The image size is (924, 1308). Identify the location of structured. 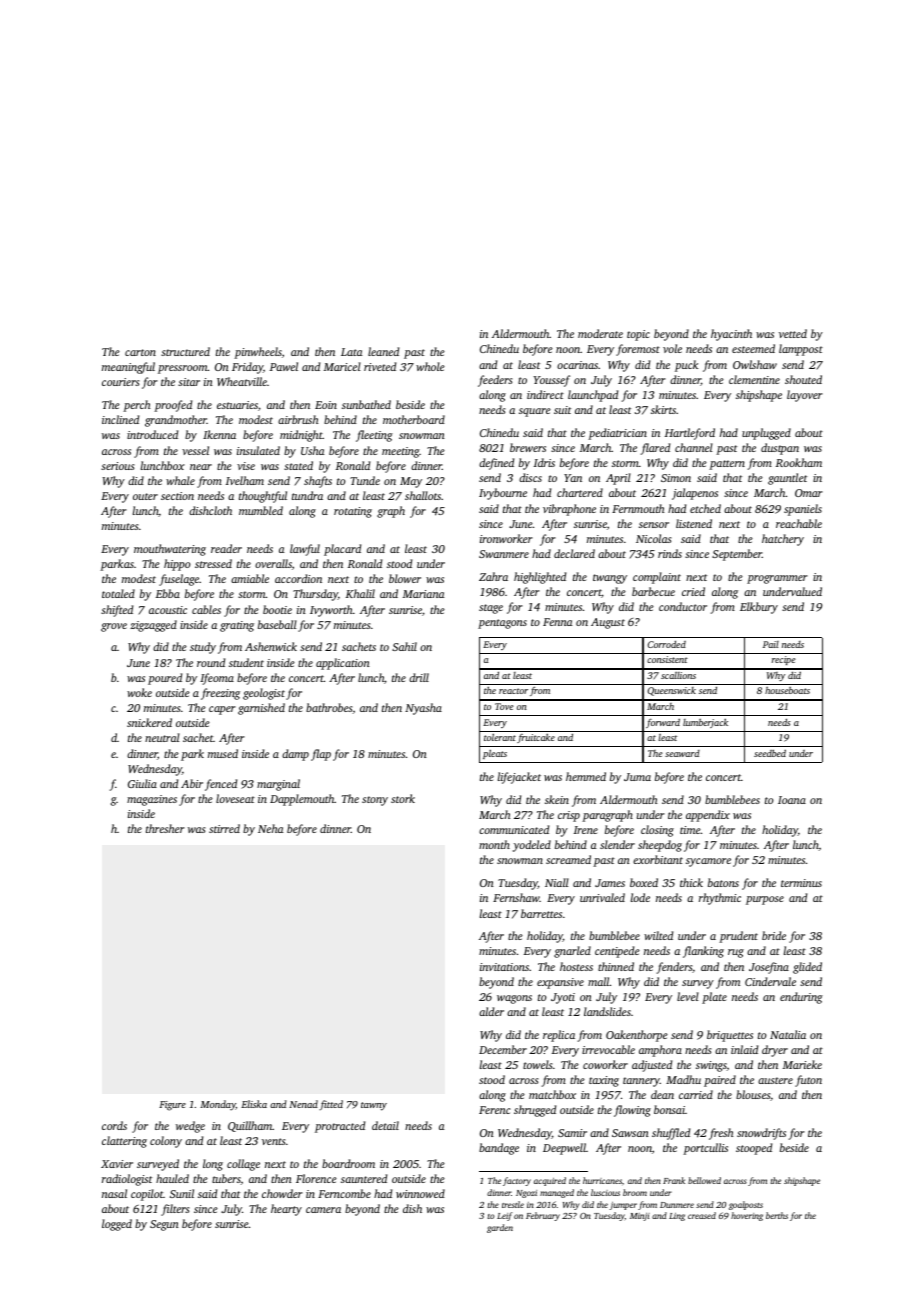
(185, 351).
